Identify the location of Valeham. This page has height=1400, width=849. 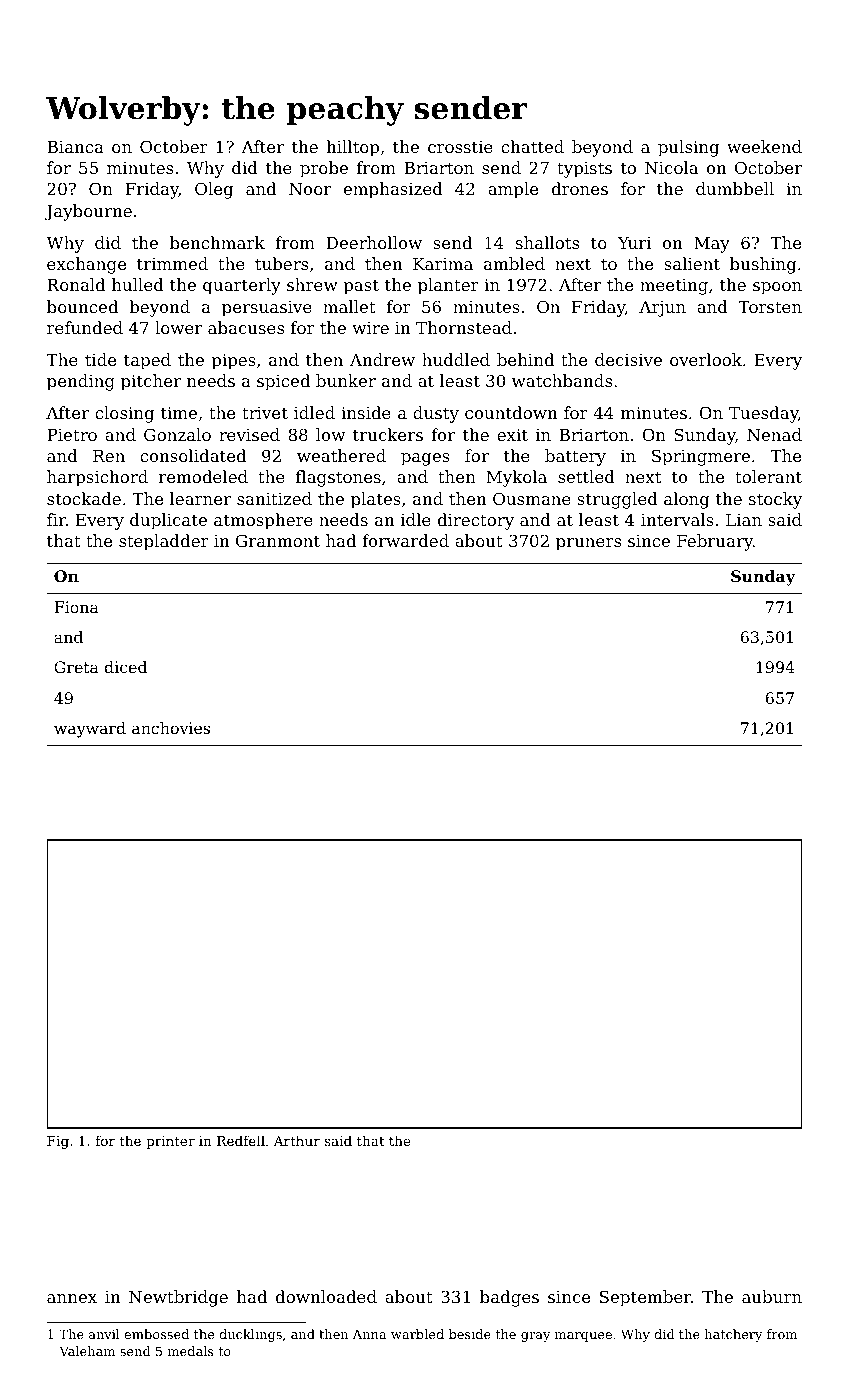
(87, 1351).
